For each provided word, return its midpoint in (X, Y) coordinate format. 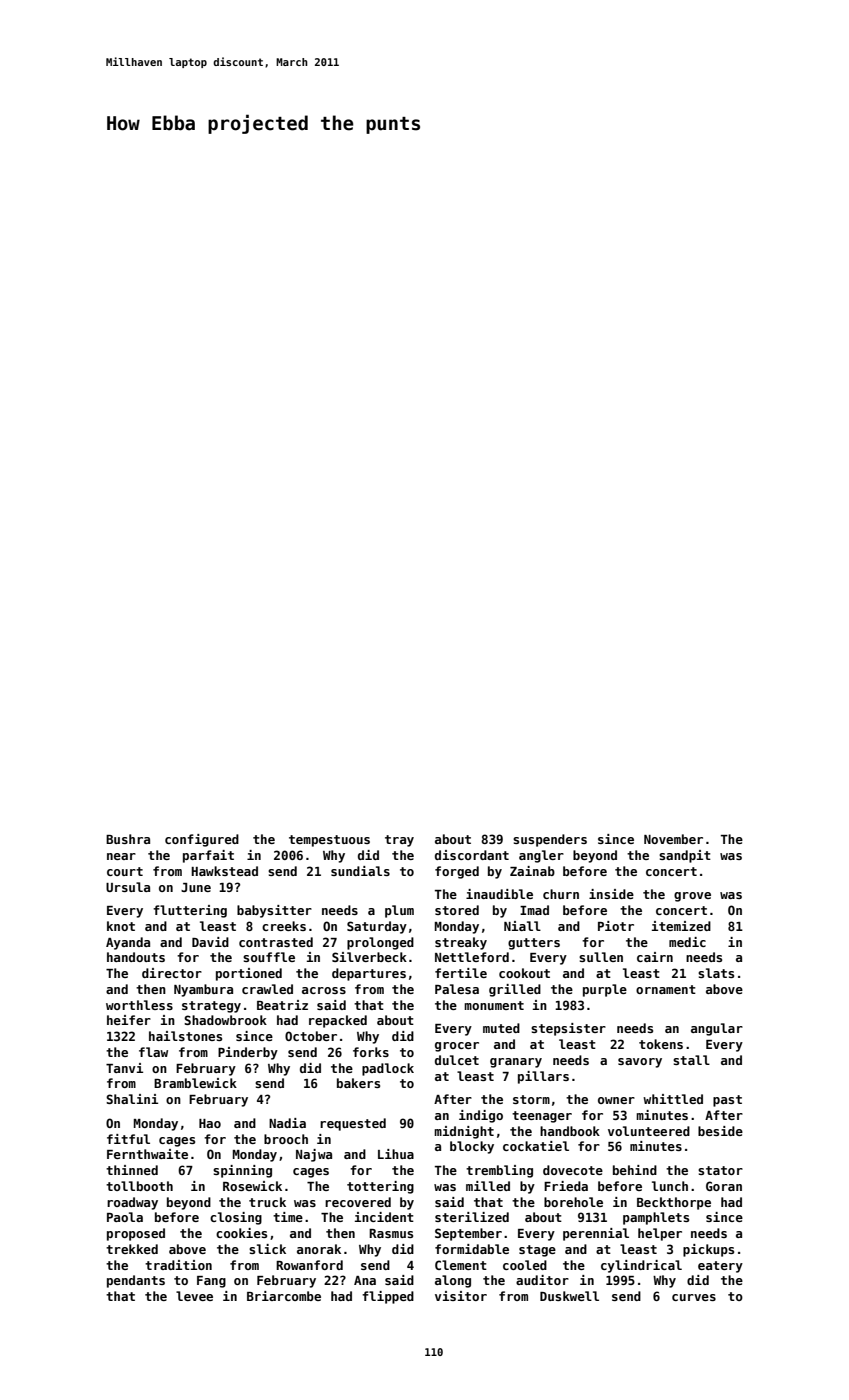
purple (605, 990)
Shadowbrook (225, 1020)
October (311, 1036)
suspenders (550, 840)
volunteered (649, 1131)
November (673, 839)
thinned (132, 1170)
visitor (461, 1296)
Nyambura (203, 990)
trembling (499, 1171)
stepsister (568, 1029)
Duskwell (569, 1296)
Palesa (457, 989)
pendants (136, 1281)
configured (202, 840)
